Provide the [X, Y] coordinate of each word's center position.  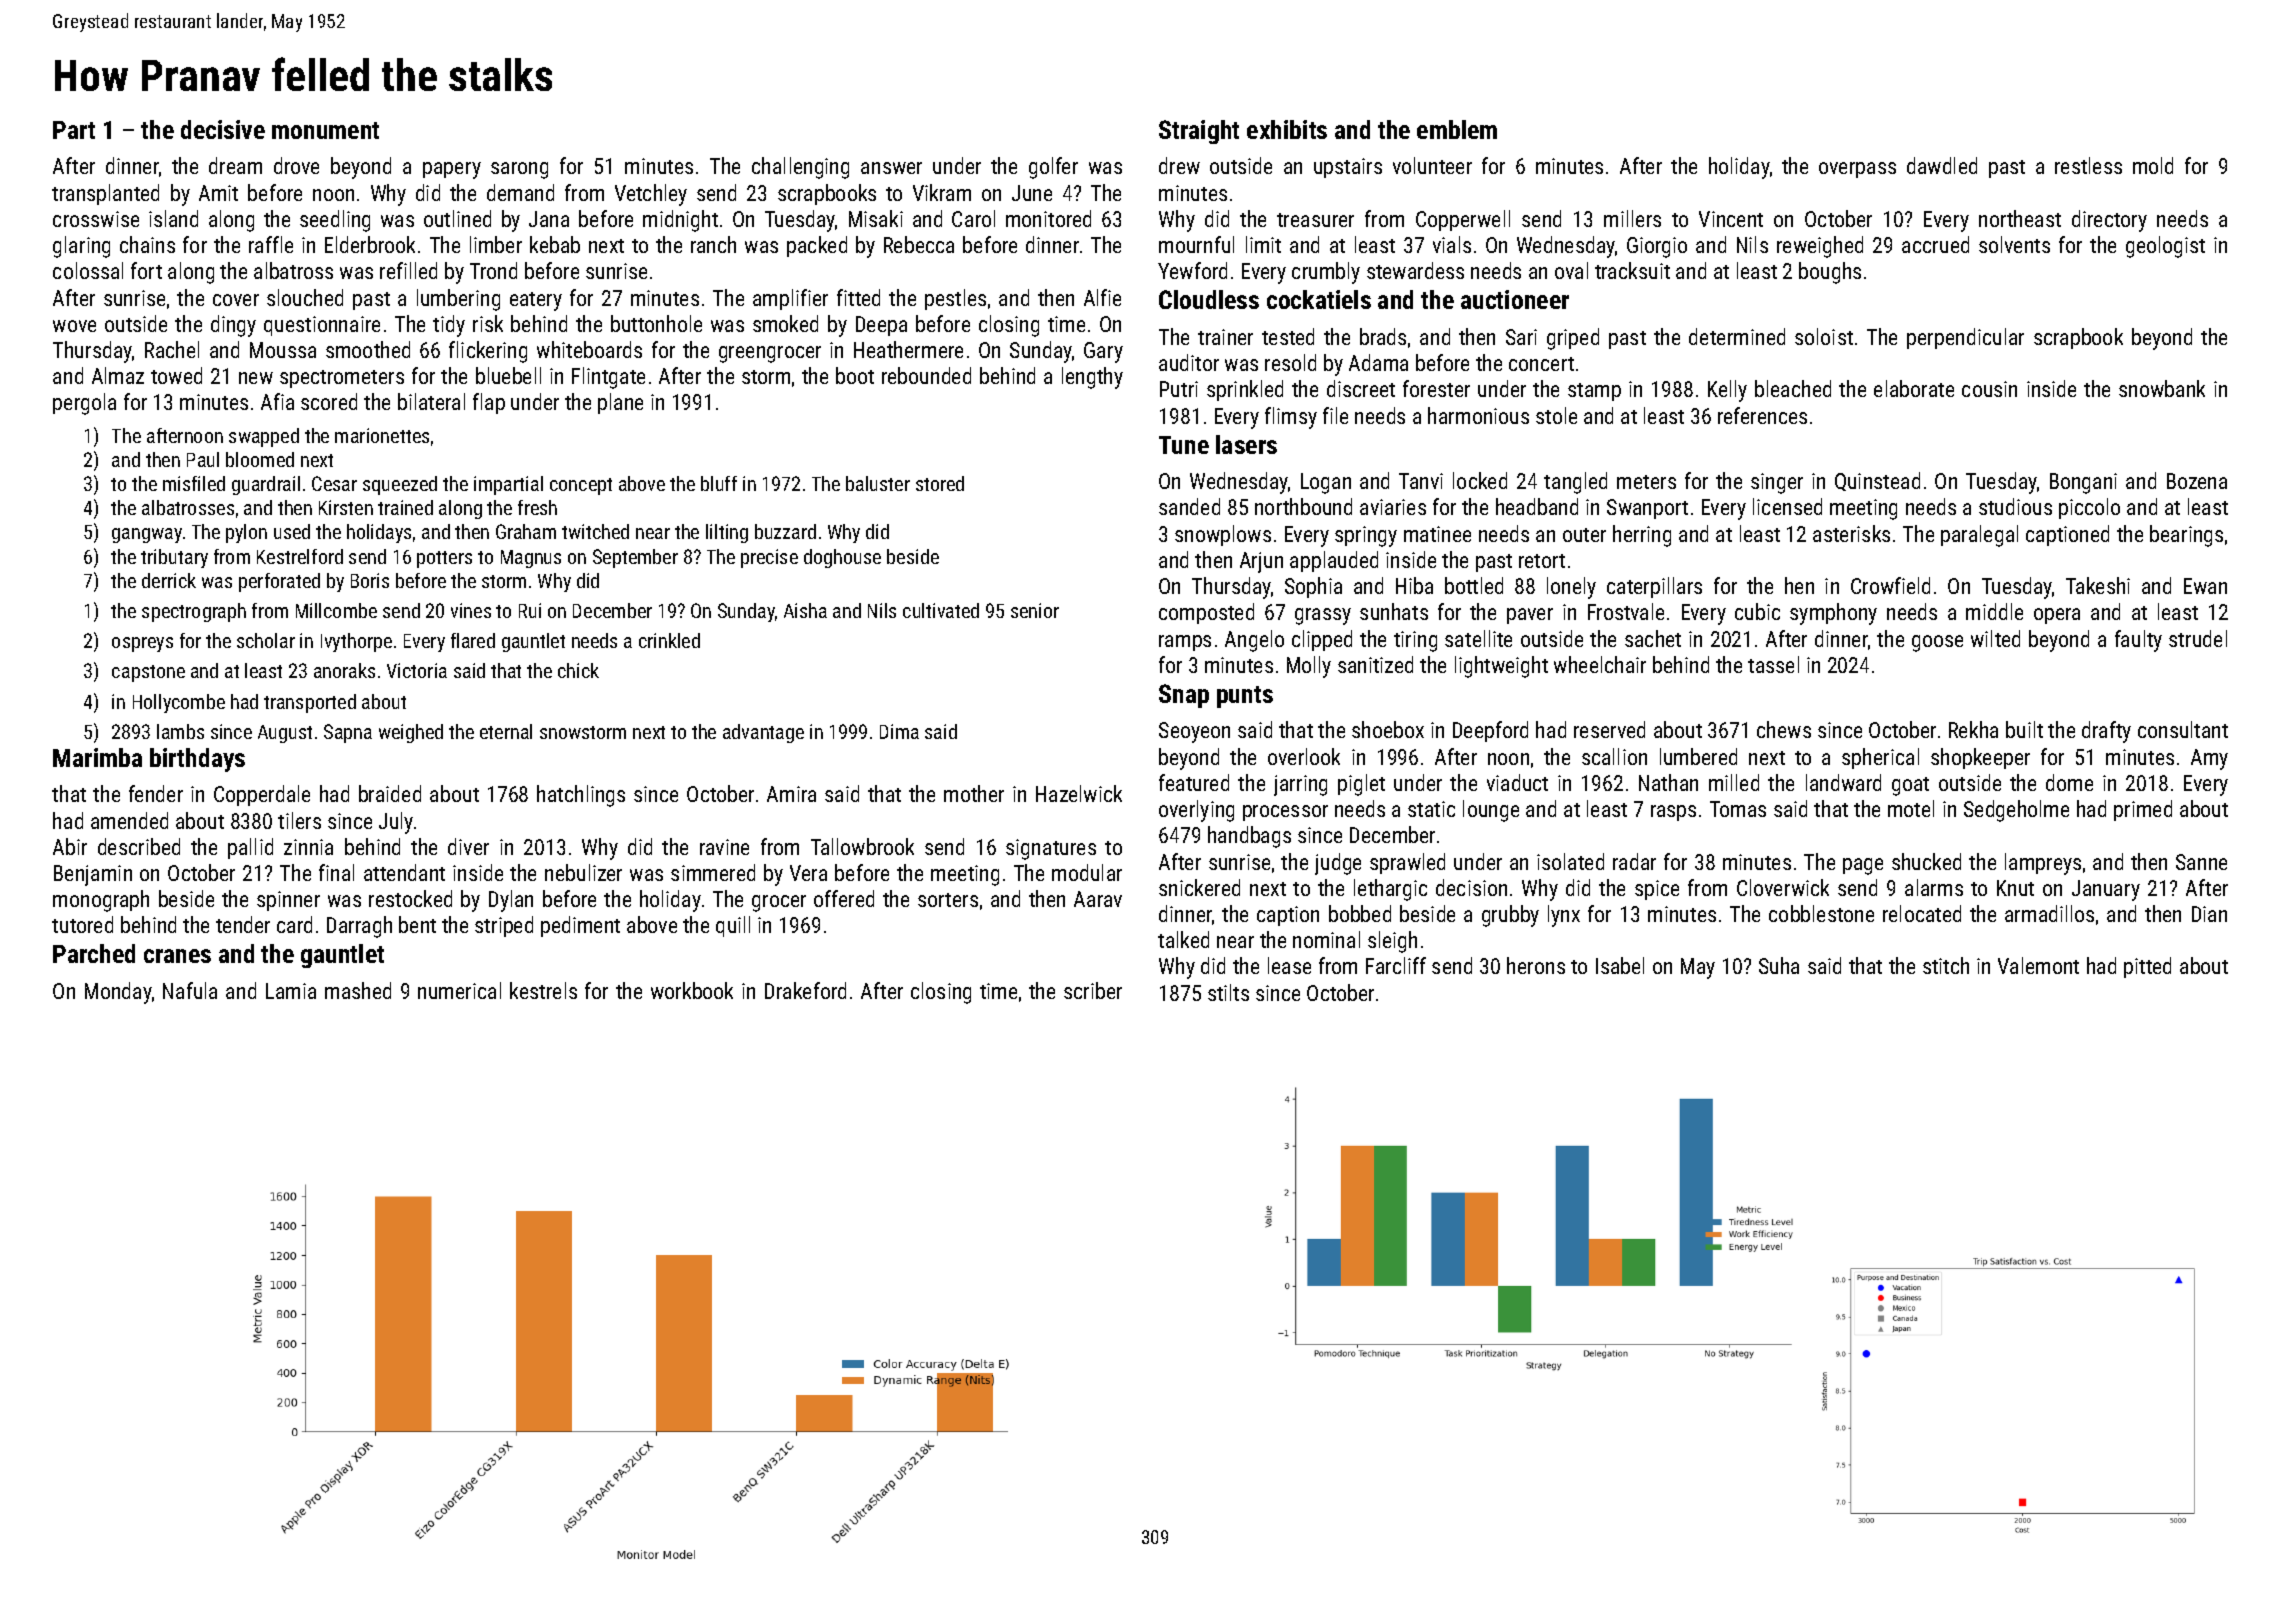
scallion [1614, 756]
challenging [800, 168]
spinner [288, 901]
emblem [1457, 129]
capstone [148, 673]
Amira [791, 794]
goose [1937, 643]
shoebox [1388, 729]
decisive [223, 129]
